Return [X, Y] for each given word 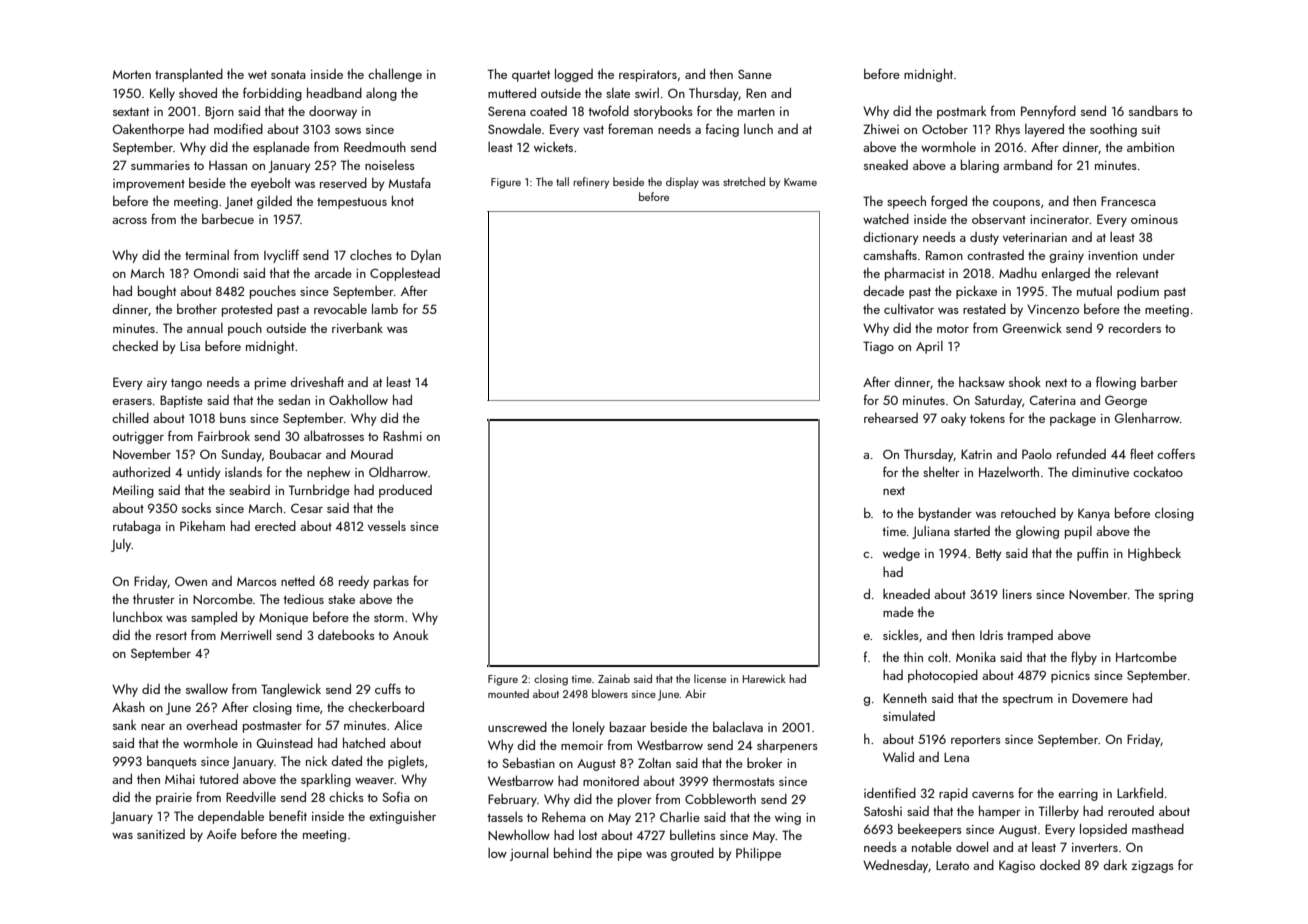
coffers [1176, 453]
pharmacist [915, 274]
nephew [328, 473]
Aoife [222, 833]
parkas [391, 582]
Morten [132, 74]
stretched [744, 181]
